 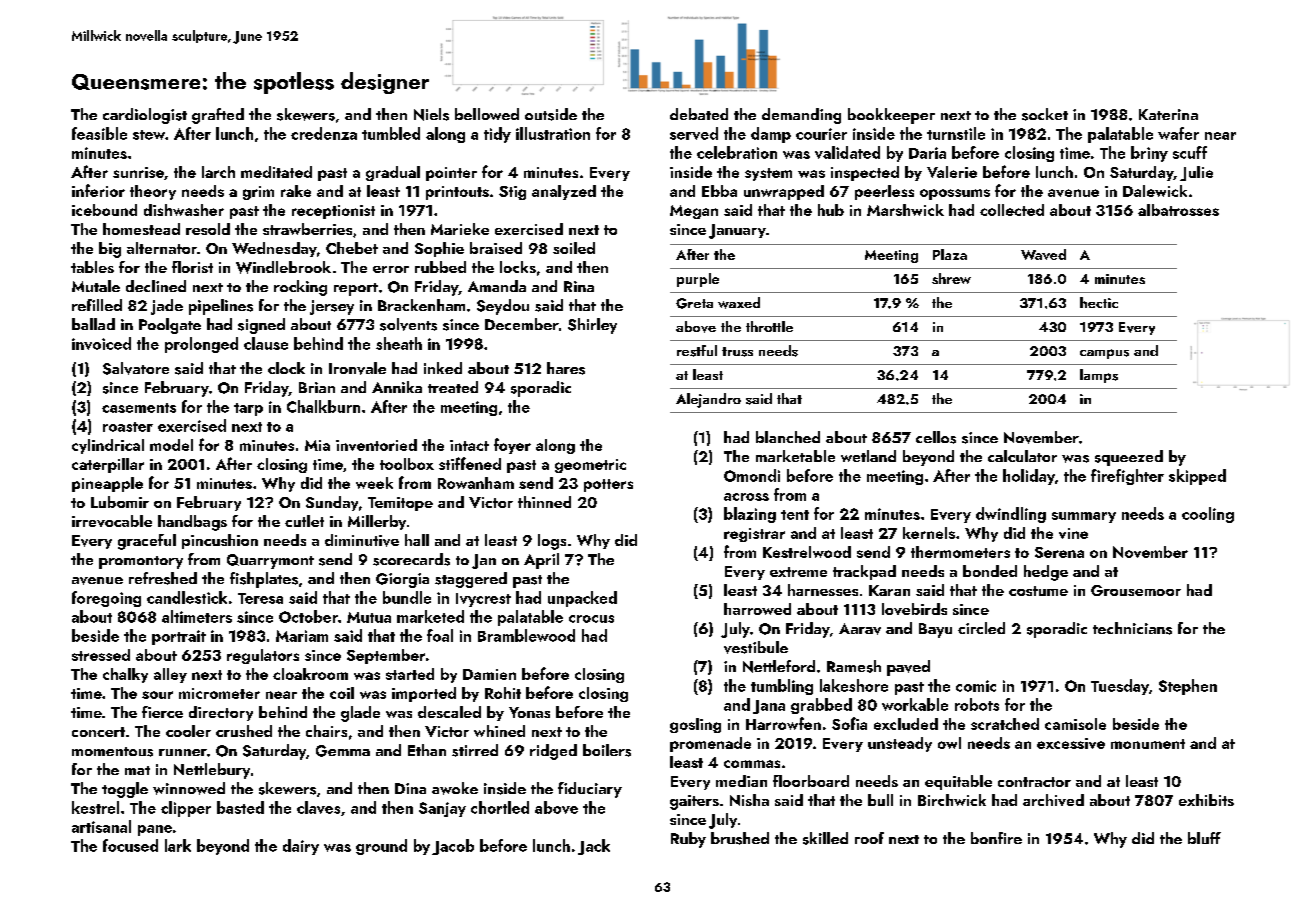 I want to click on illustration, so click(x=553, y=133).
